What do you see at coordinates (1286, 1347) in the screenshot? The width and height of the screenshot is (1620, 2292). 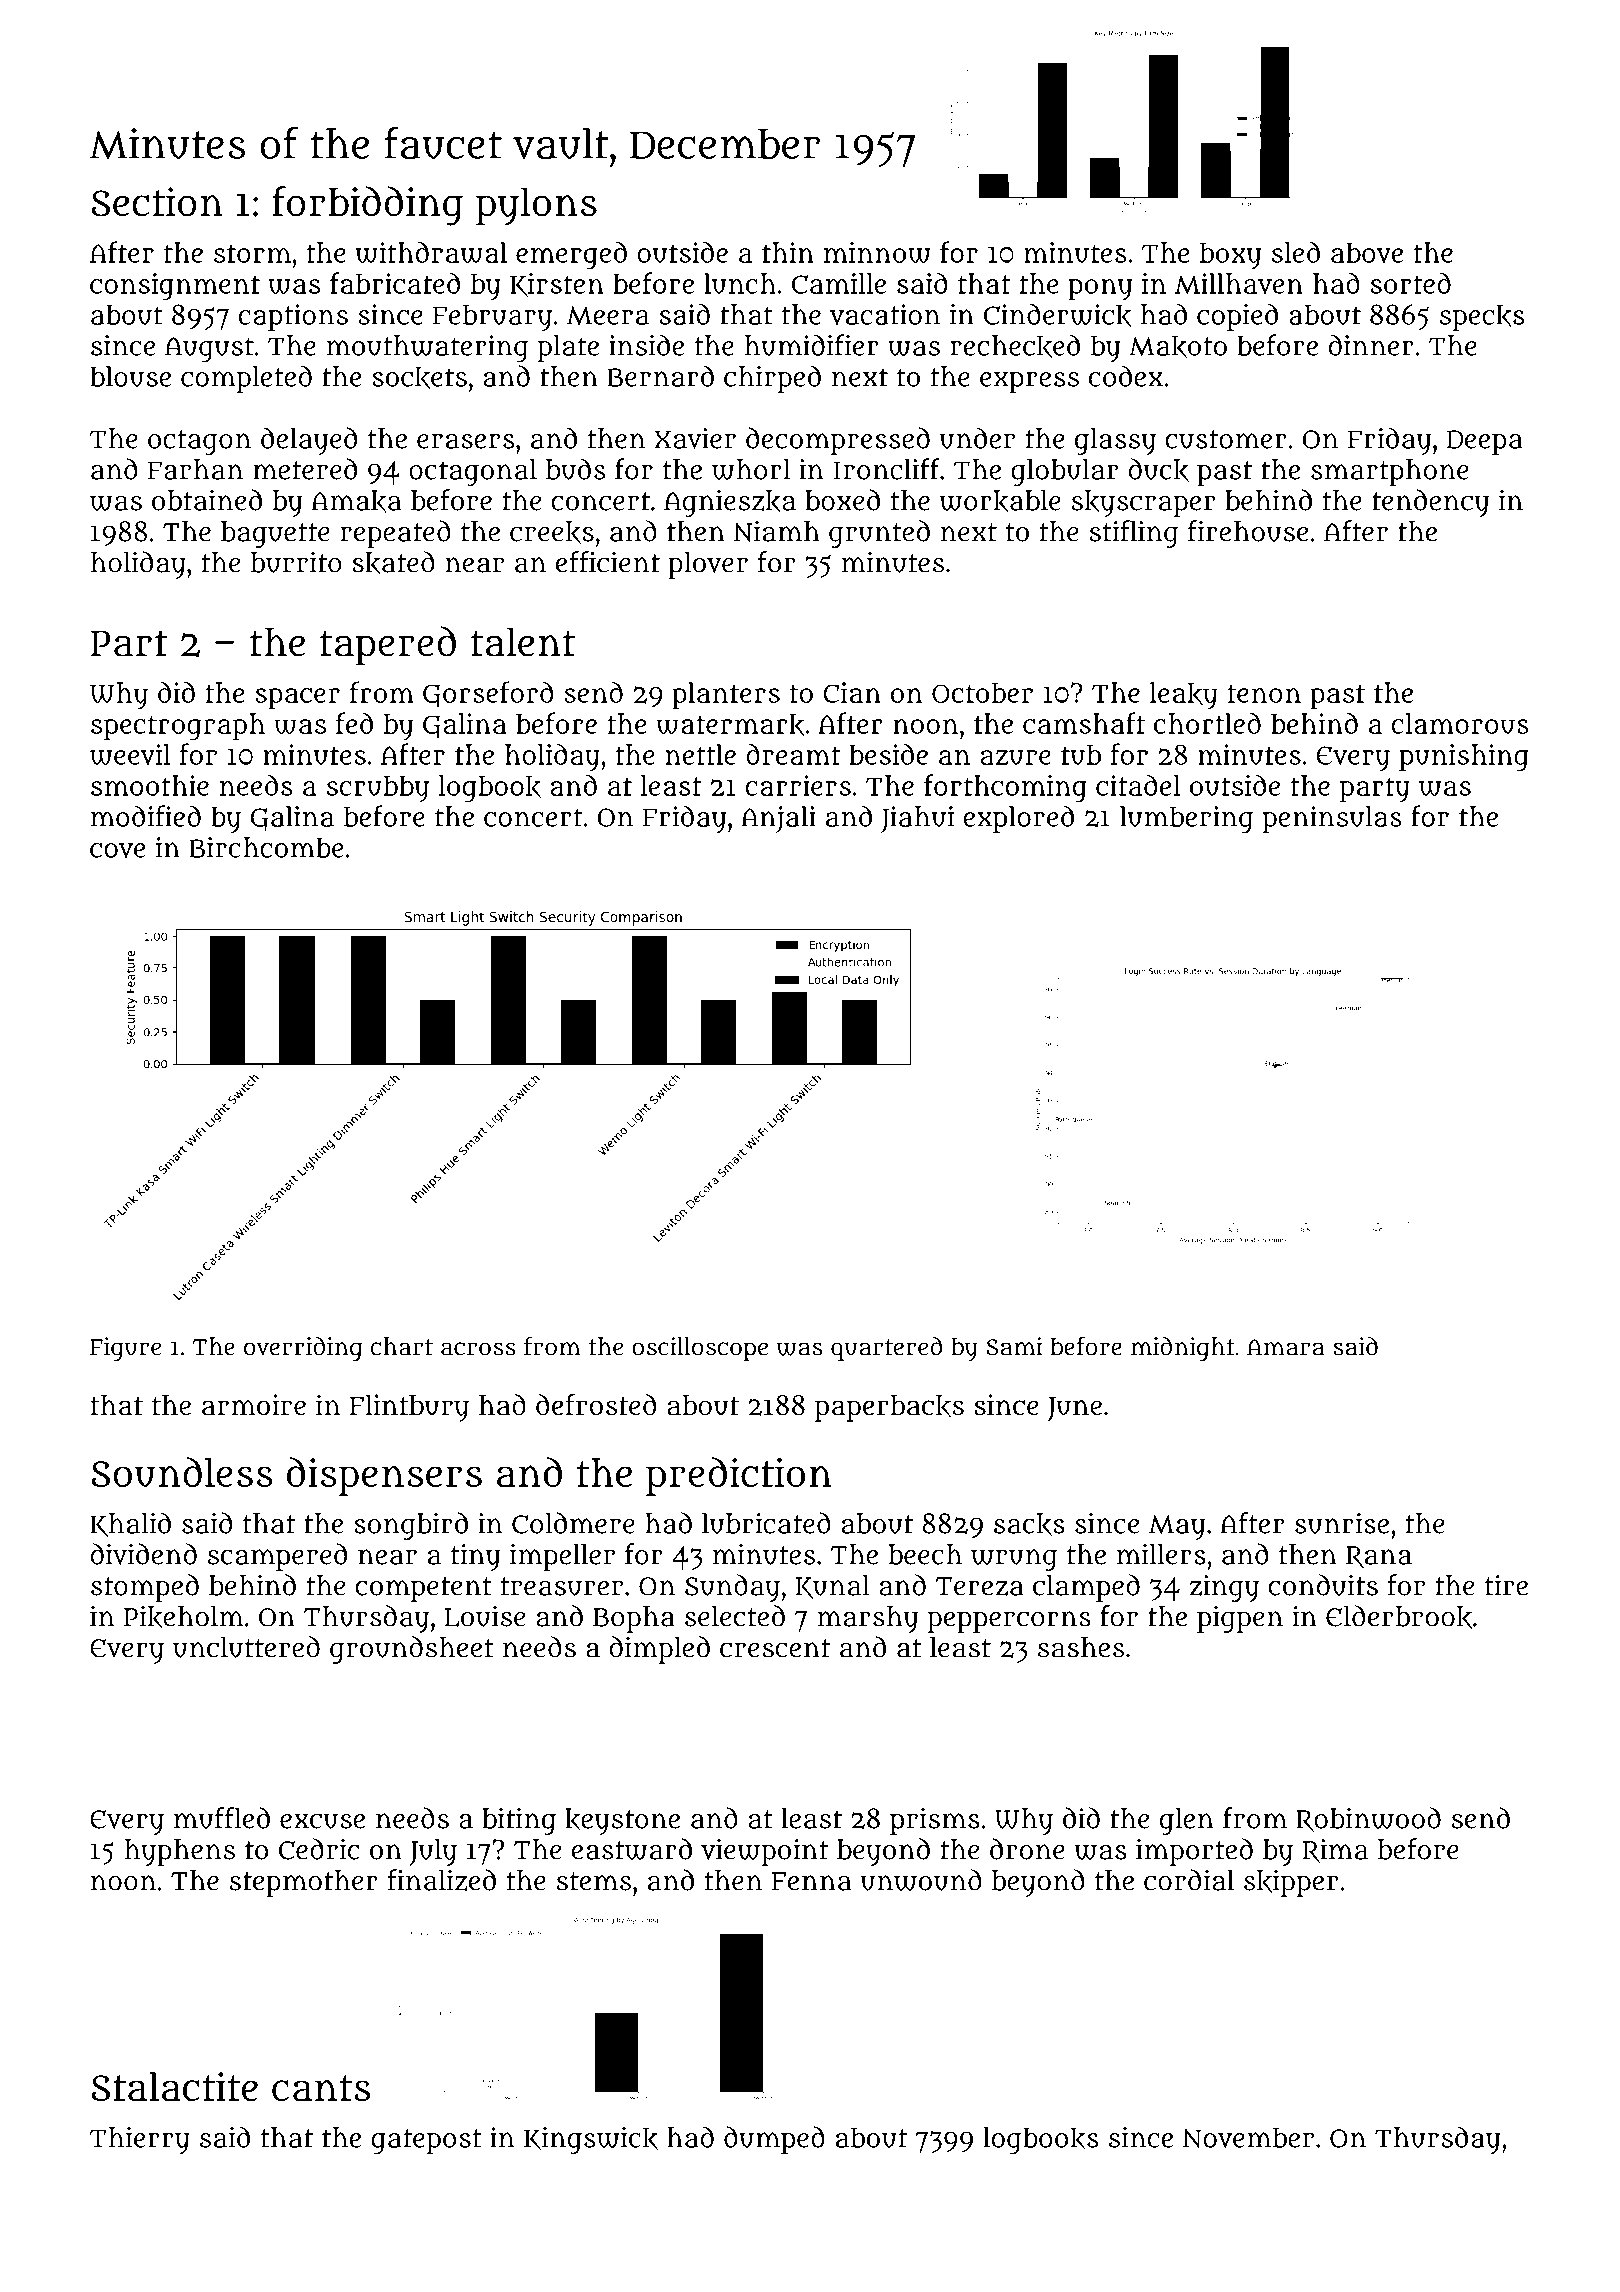 I see `Amara` at bounding box center [1286, 1347].
